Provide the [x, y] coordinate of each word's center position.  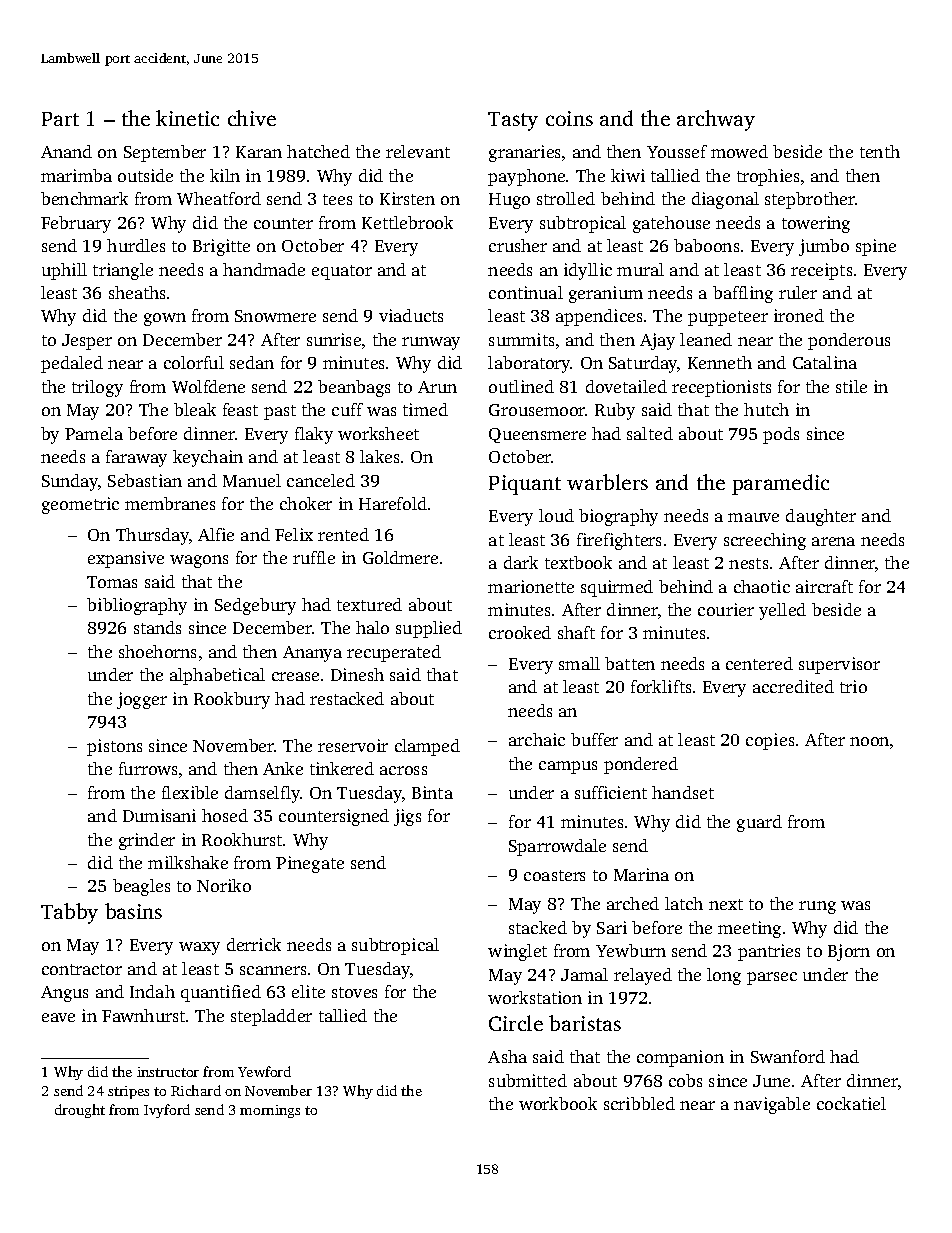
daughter [821, 517]
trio [853, 686]
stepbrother [810, 200]
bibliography [137, 606]
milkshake [188, 862]
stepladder [271, 1017]
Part [60, 119]
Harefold [393, 503]
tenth [880, 151]
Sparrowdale [557, 847]
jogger [142, 700]
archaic [537, 739]
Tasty [513, 121]
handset [683, 792]
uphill [64, 271]
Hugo [509, 201]
